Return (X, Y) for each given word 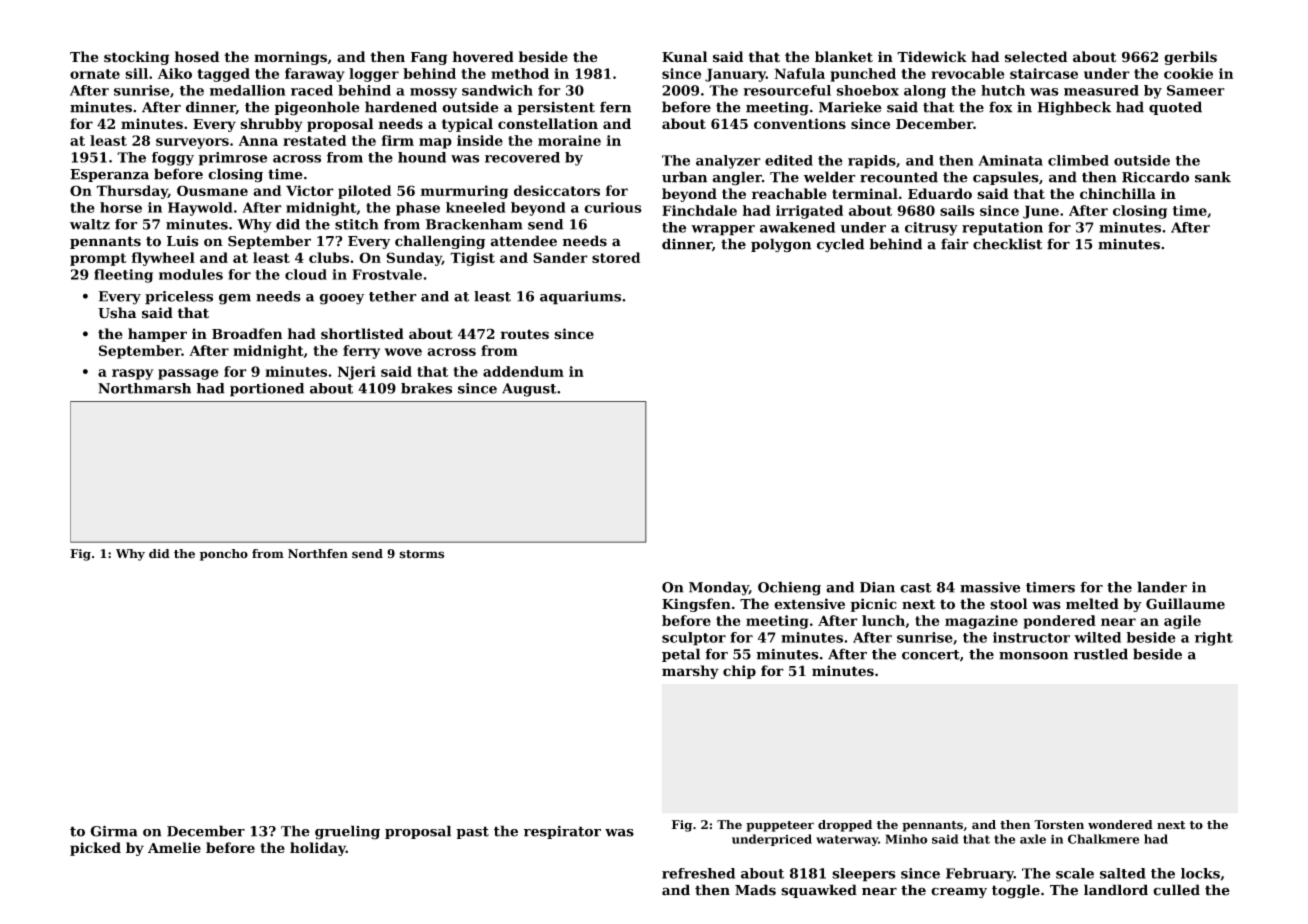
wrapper (723, 230)
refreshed (698, 873)
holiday (318, 849)
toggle (1016, 891)
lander (1162, 587)
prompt (98, 259)
